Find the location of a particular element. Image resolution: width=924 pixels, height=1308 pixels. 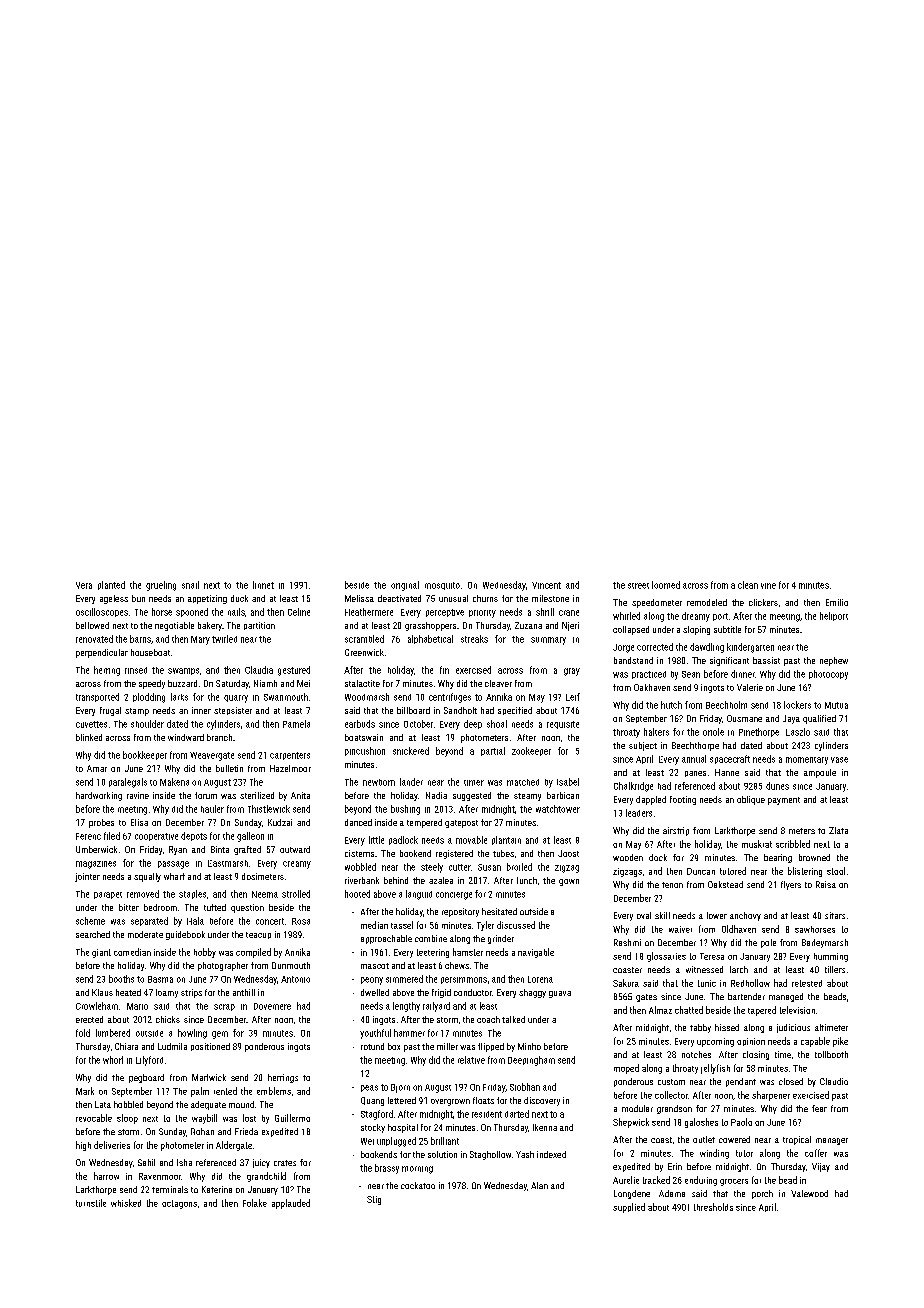

navigable is located at coordinates (536, 953).
